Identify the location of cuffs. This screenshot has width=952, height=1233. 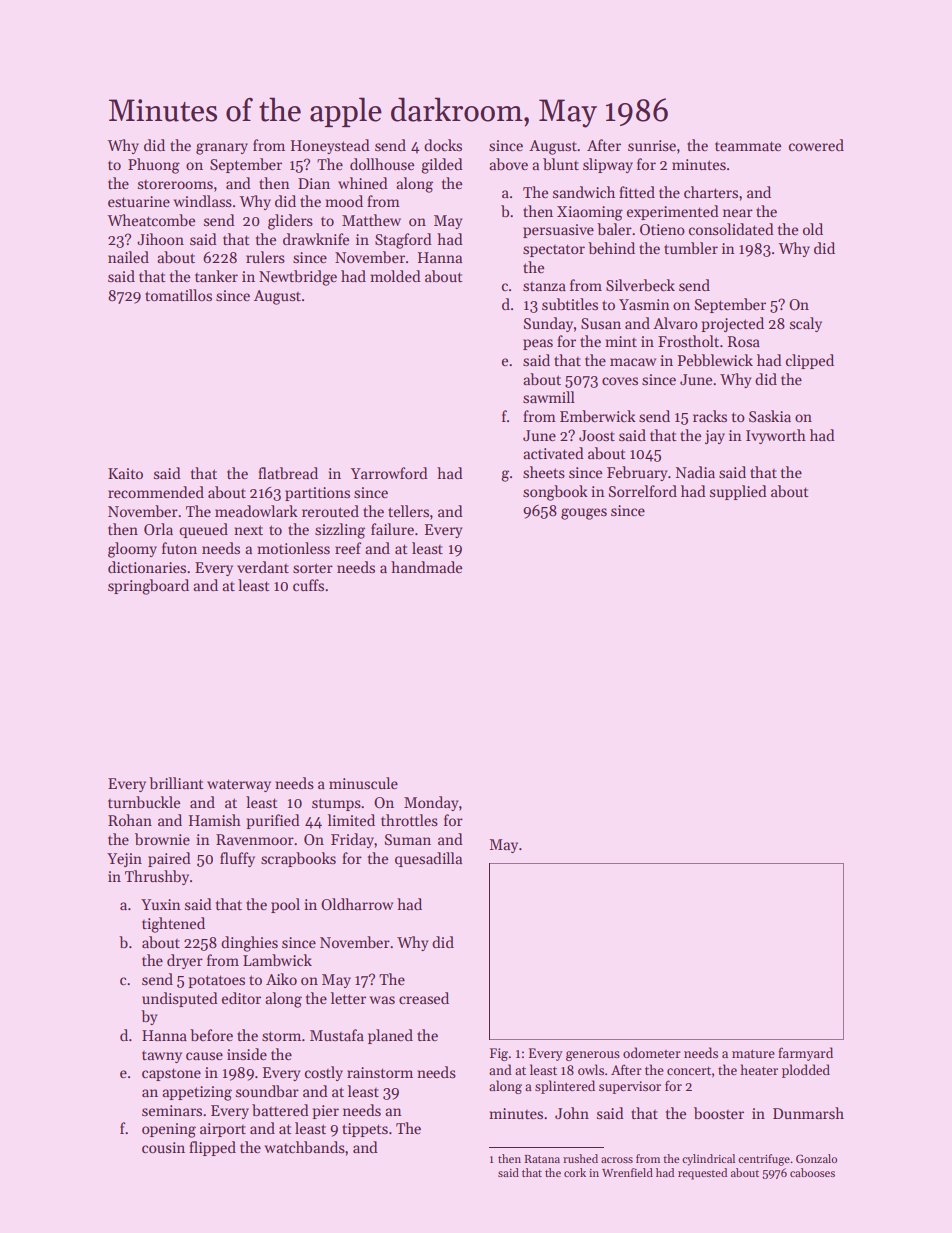
(308, 585).
